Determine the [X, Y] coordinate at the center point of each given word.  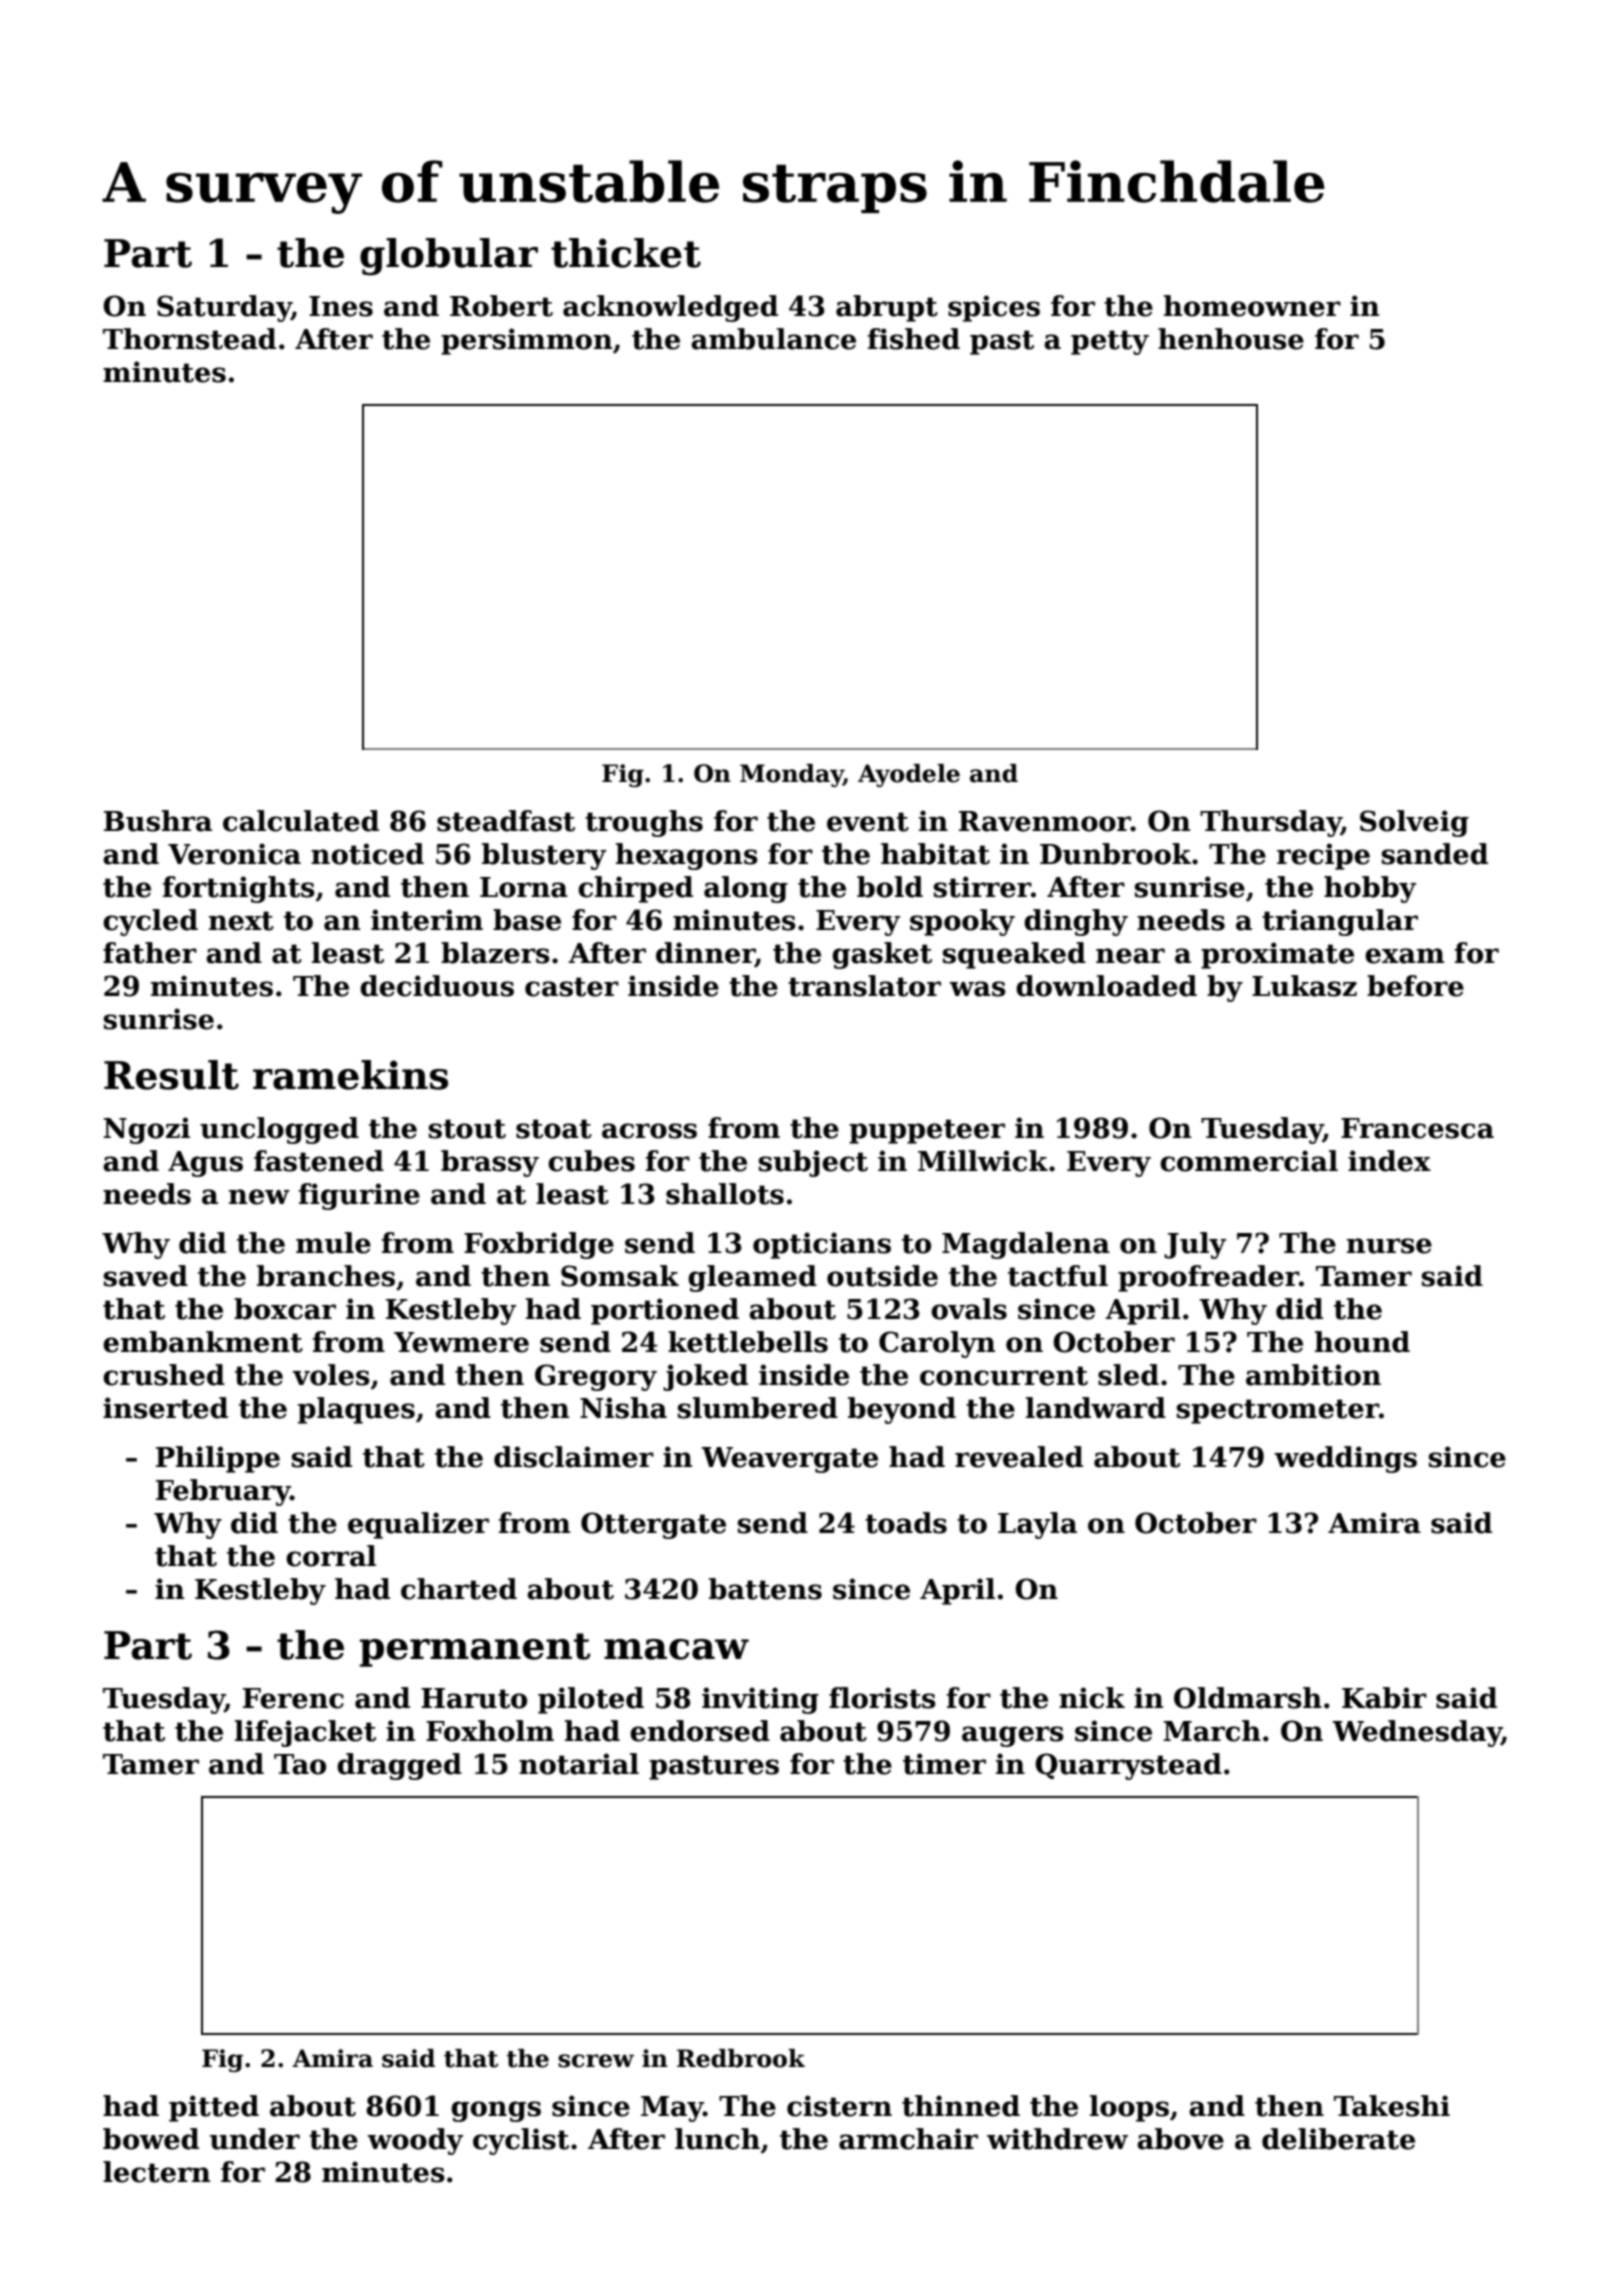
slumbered [758, 1408]
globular [449, 257]
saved [146, 1276]
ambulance [773, 339]
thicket [626, 253]
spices [994, 308]
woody [415, 2141]
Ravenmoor [1045, 821]
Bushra [158, 821]
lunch [717, 2139]
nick [1092, 1698]
